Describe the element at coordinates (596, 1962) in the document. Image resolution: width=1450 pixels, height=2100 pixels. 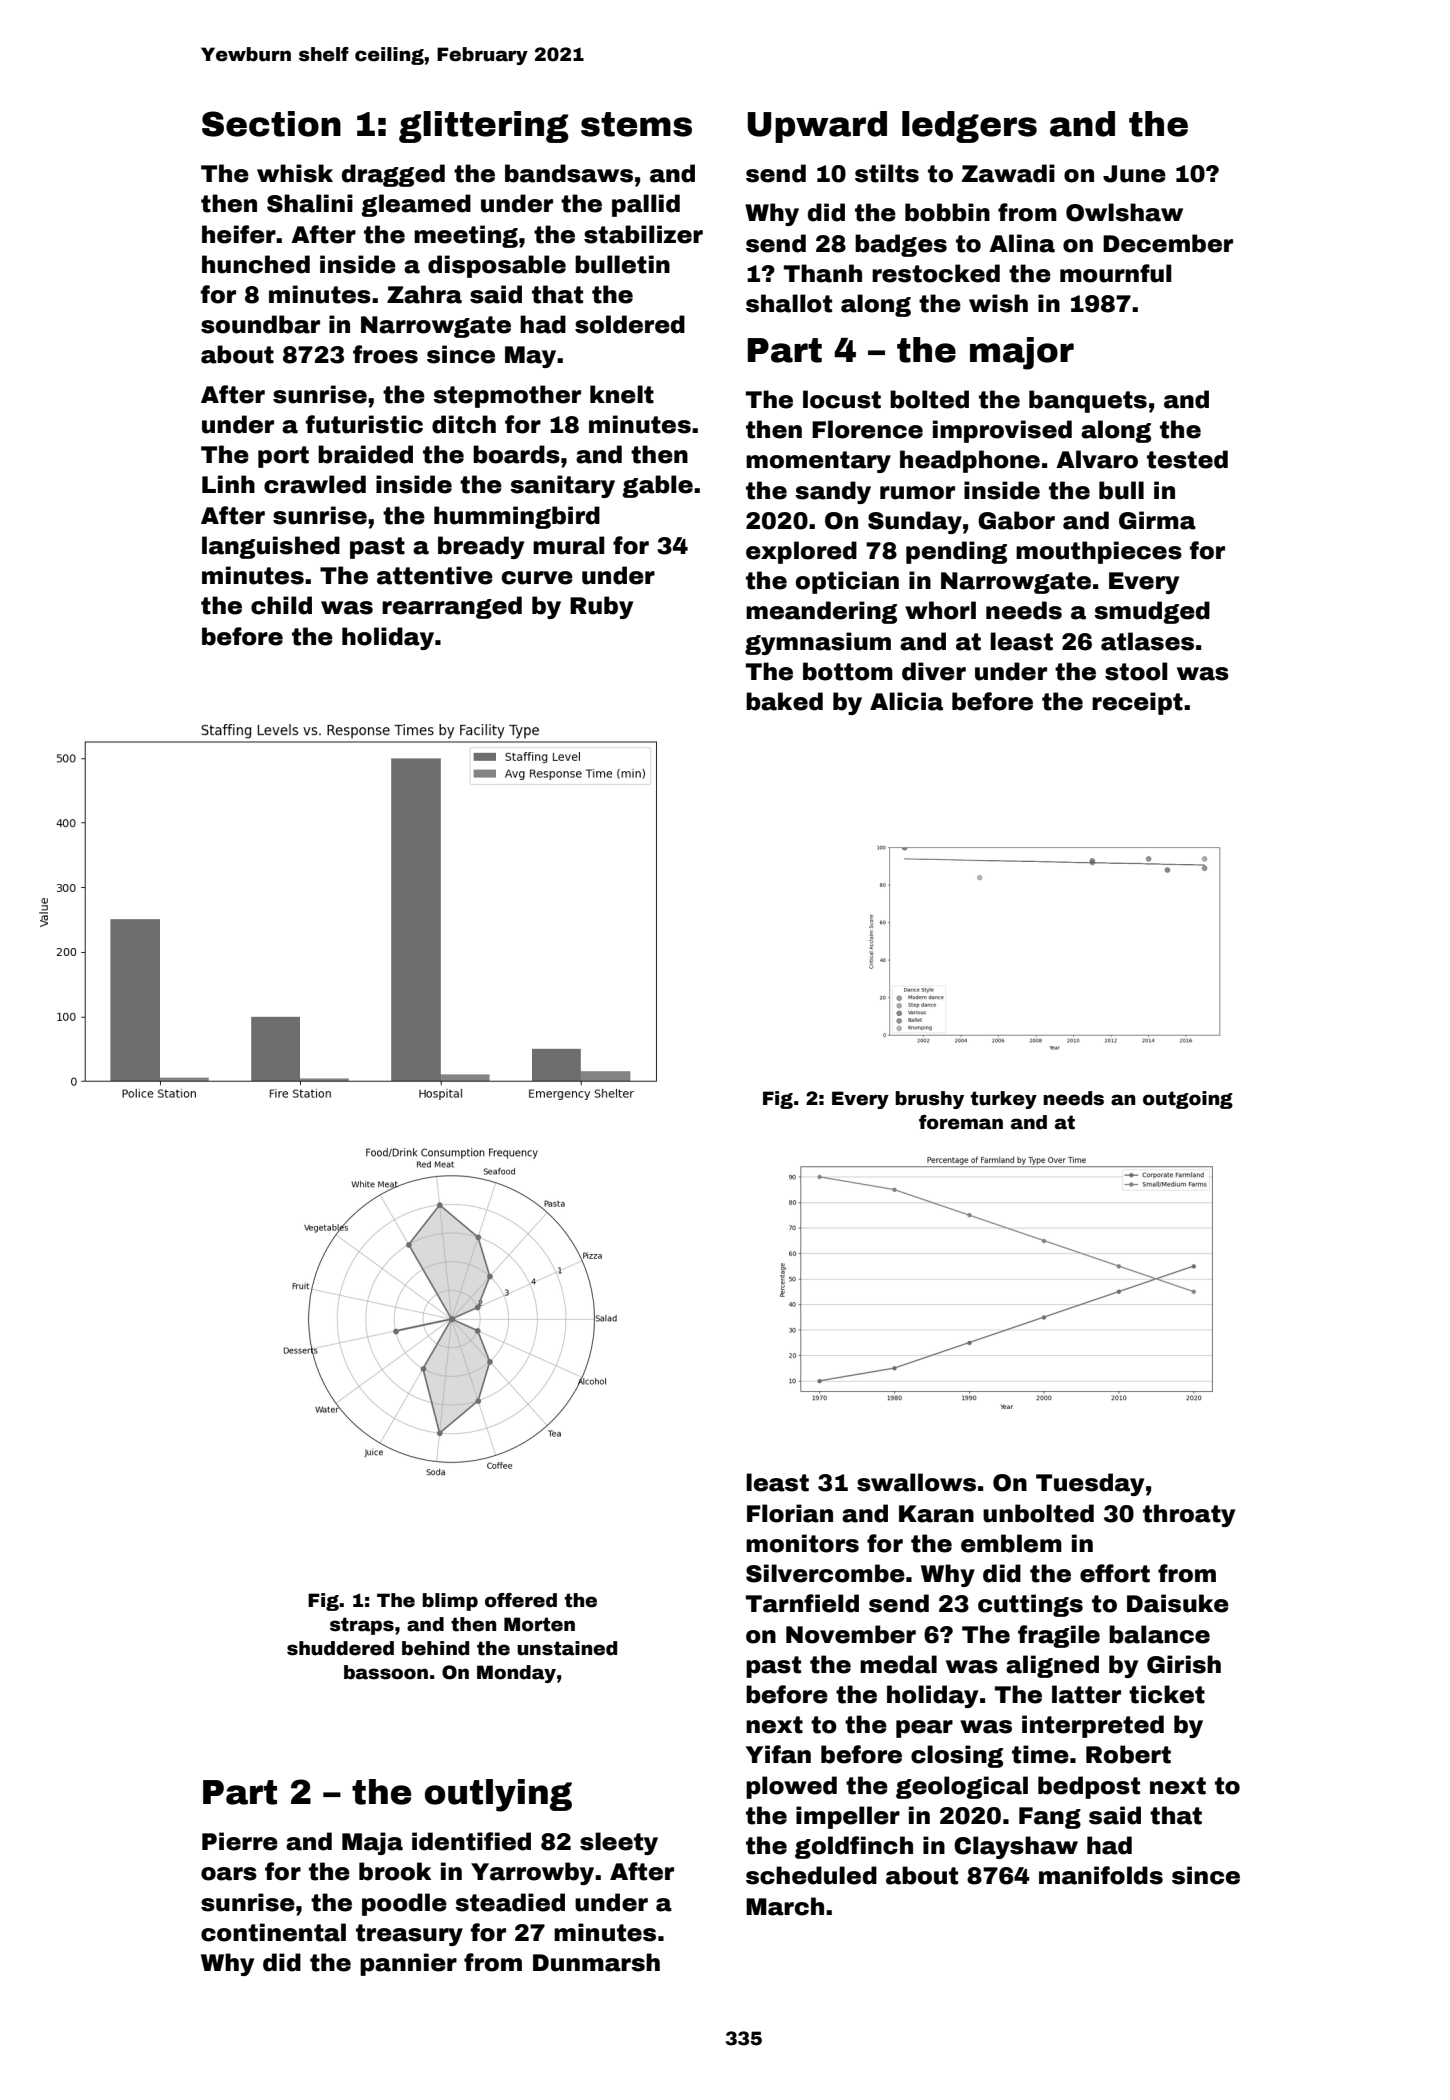
I see `Dunmarsh` at that location.
